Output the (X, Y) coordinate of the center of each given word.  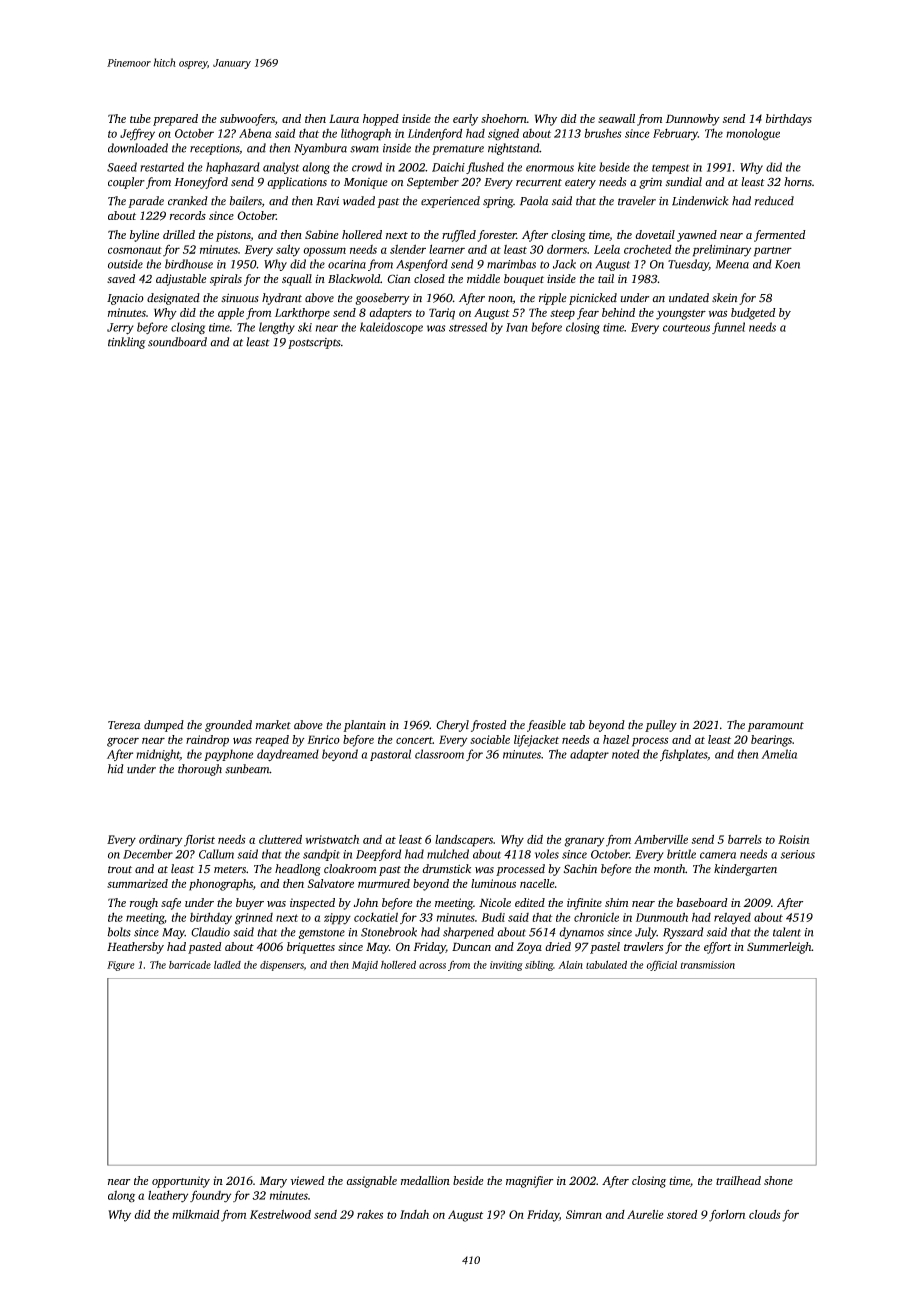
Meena (732, 264)
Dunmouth (662, 917)
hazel (616, 739)
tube (140, 118)
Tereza (124, 725)
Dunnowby (693, 120)
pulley (661, 726)
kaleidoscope (391, 328)
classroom (439, 754)
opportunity (181, 1182)
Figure (121, 966)
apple (231, 314)
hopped (381, 120)
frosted (488, 726)
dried (558, 946)
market (273, 725)
